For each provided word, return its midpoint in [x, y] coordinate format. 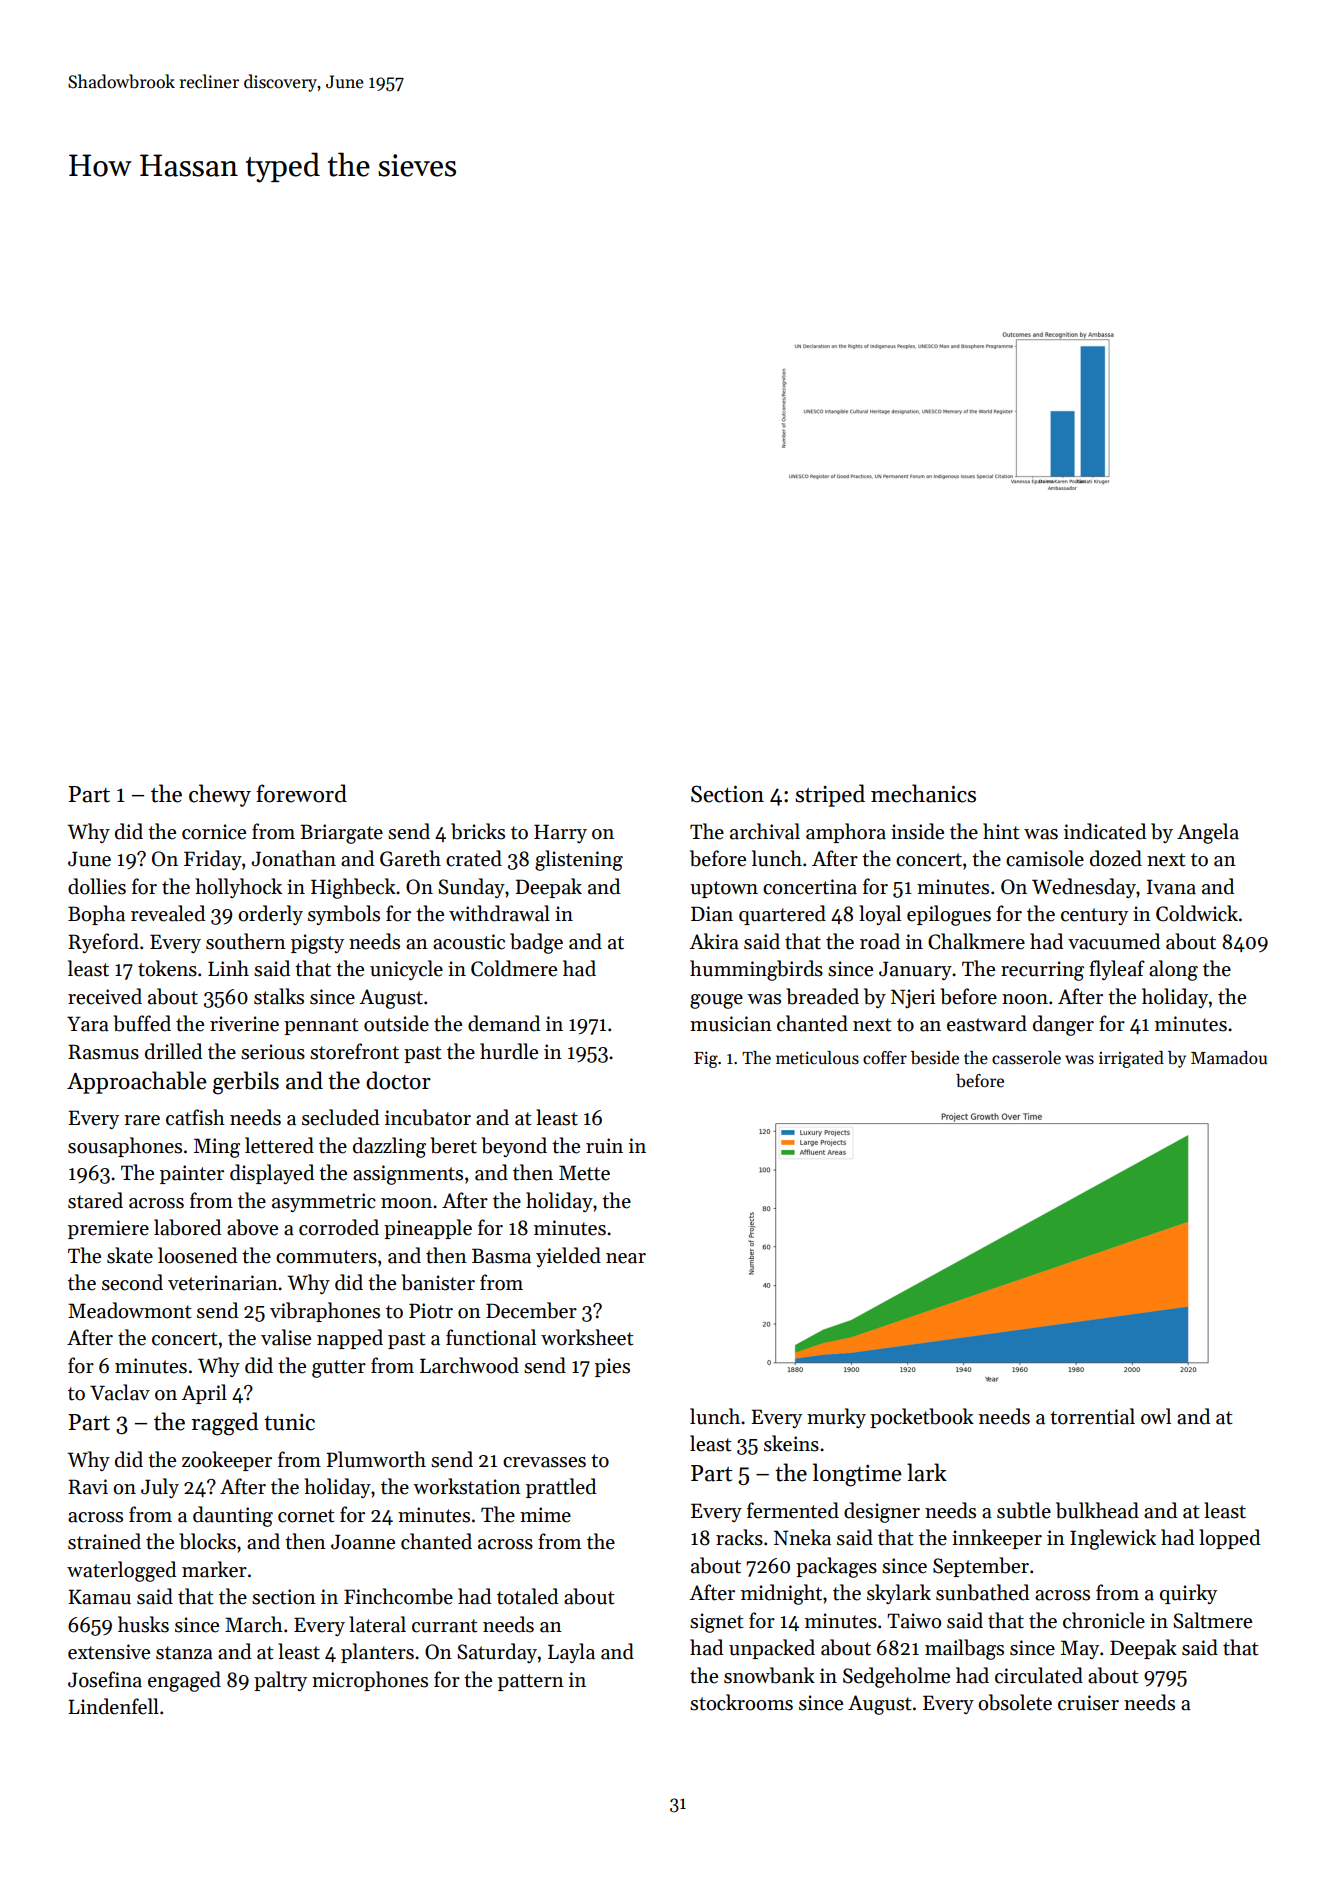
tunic [289, 1422]
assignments [408, 1175]
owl [1156, 1416]
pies [612, 1367]
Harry [560, 833]
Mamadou [1229, 1058]
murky [836, 1418]
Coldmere [514, 968]
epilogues [949, 915]
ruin [604, 1146]
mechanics [923, 793]
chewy [220, 795]
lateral [377, 1624]
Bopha [96, 915]
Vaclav [120, 1392]
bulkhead [1097, 1510]
